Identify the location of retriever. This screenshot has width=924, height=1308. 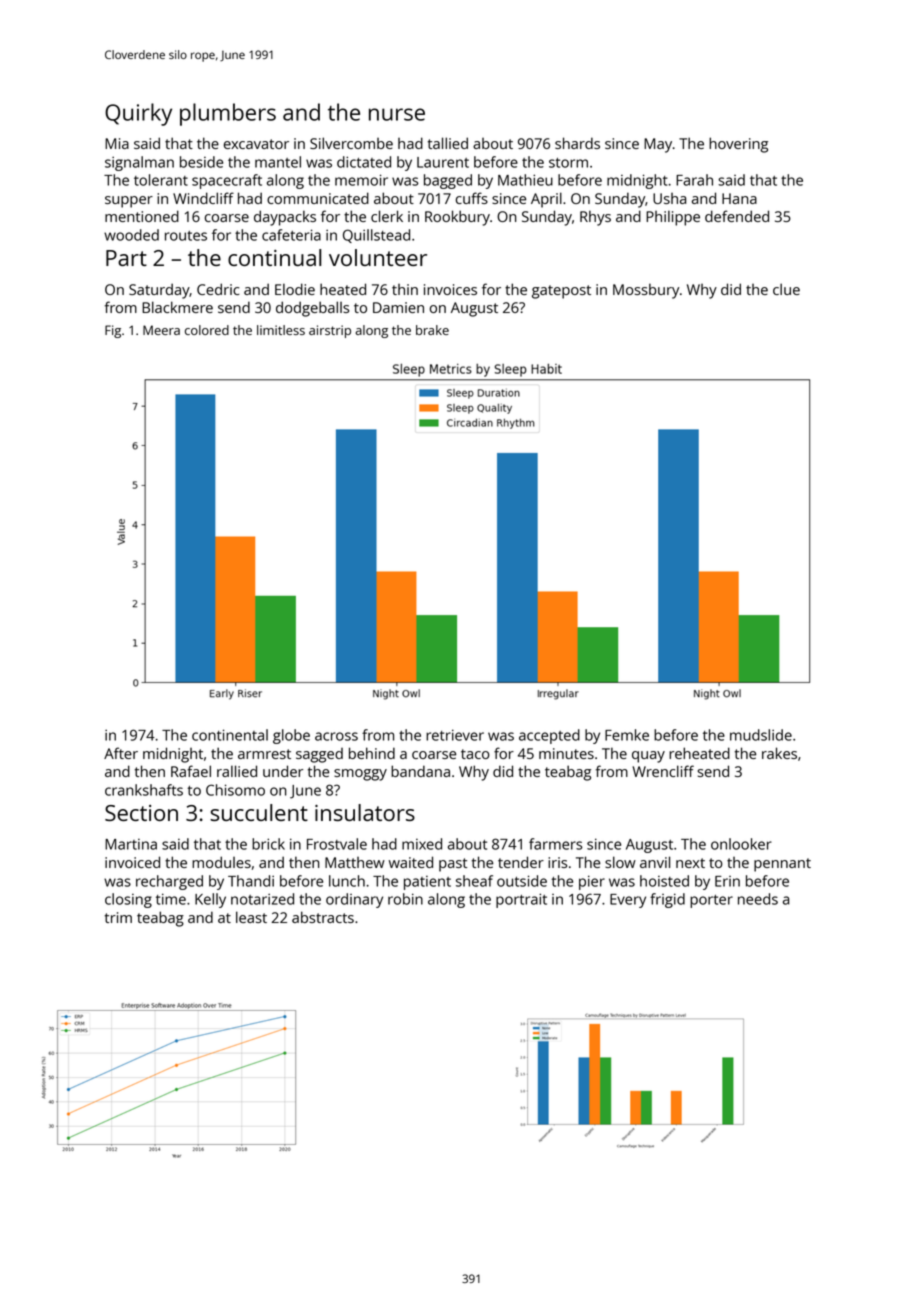
(455, 735).
